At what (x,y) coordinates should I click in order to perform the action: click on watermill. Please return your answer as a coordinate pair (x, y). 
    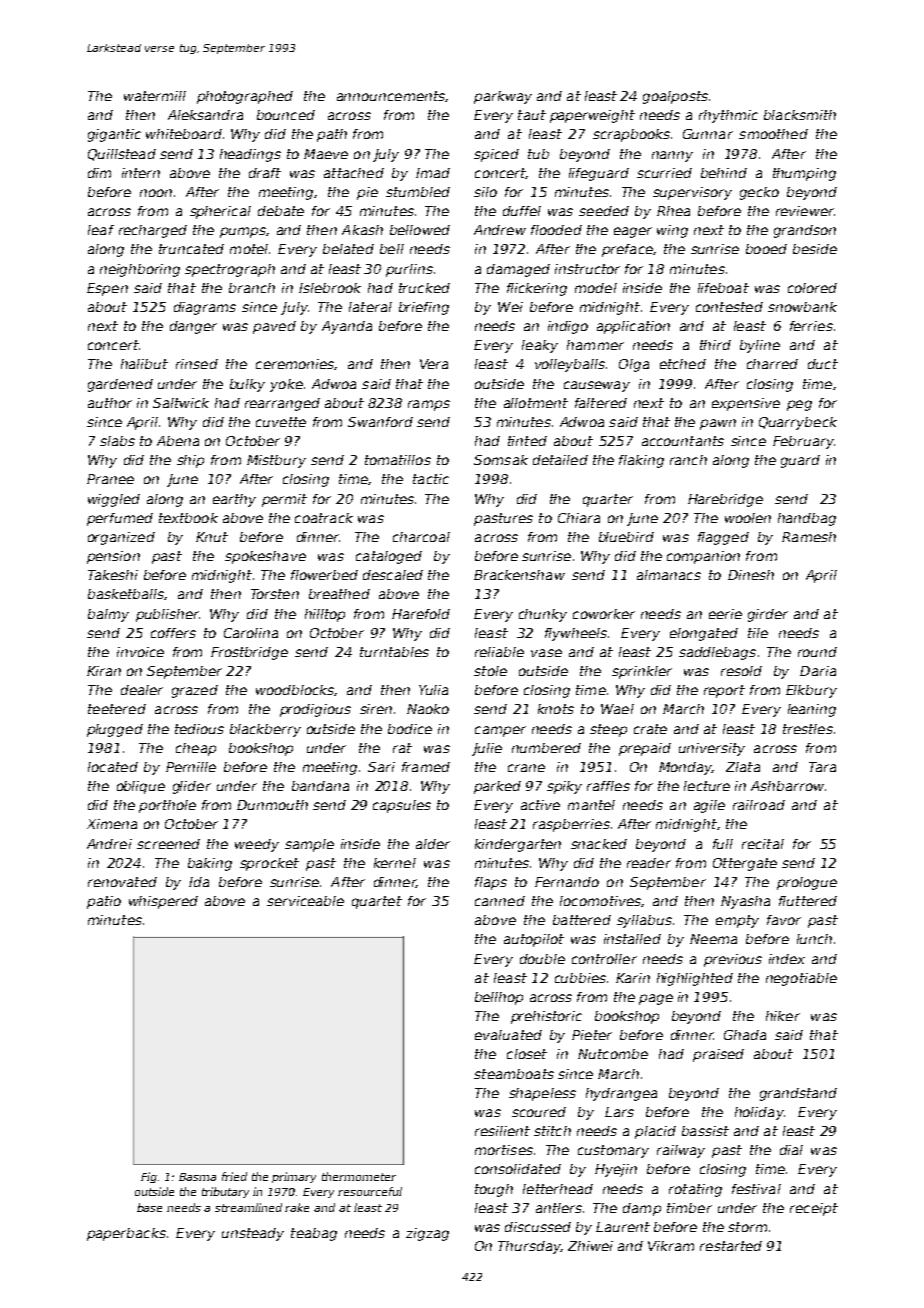
    Looking at the image, I should click on (155, 96).
